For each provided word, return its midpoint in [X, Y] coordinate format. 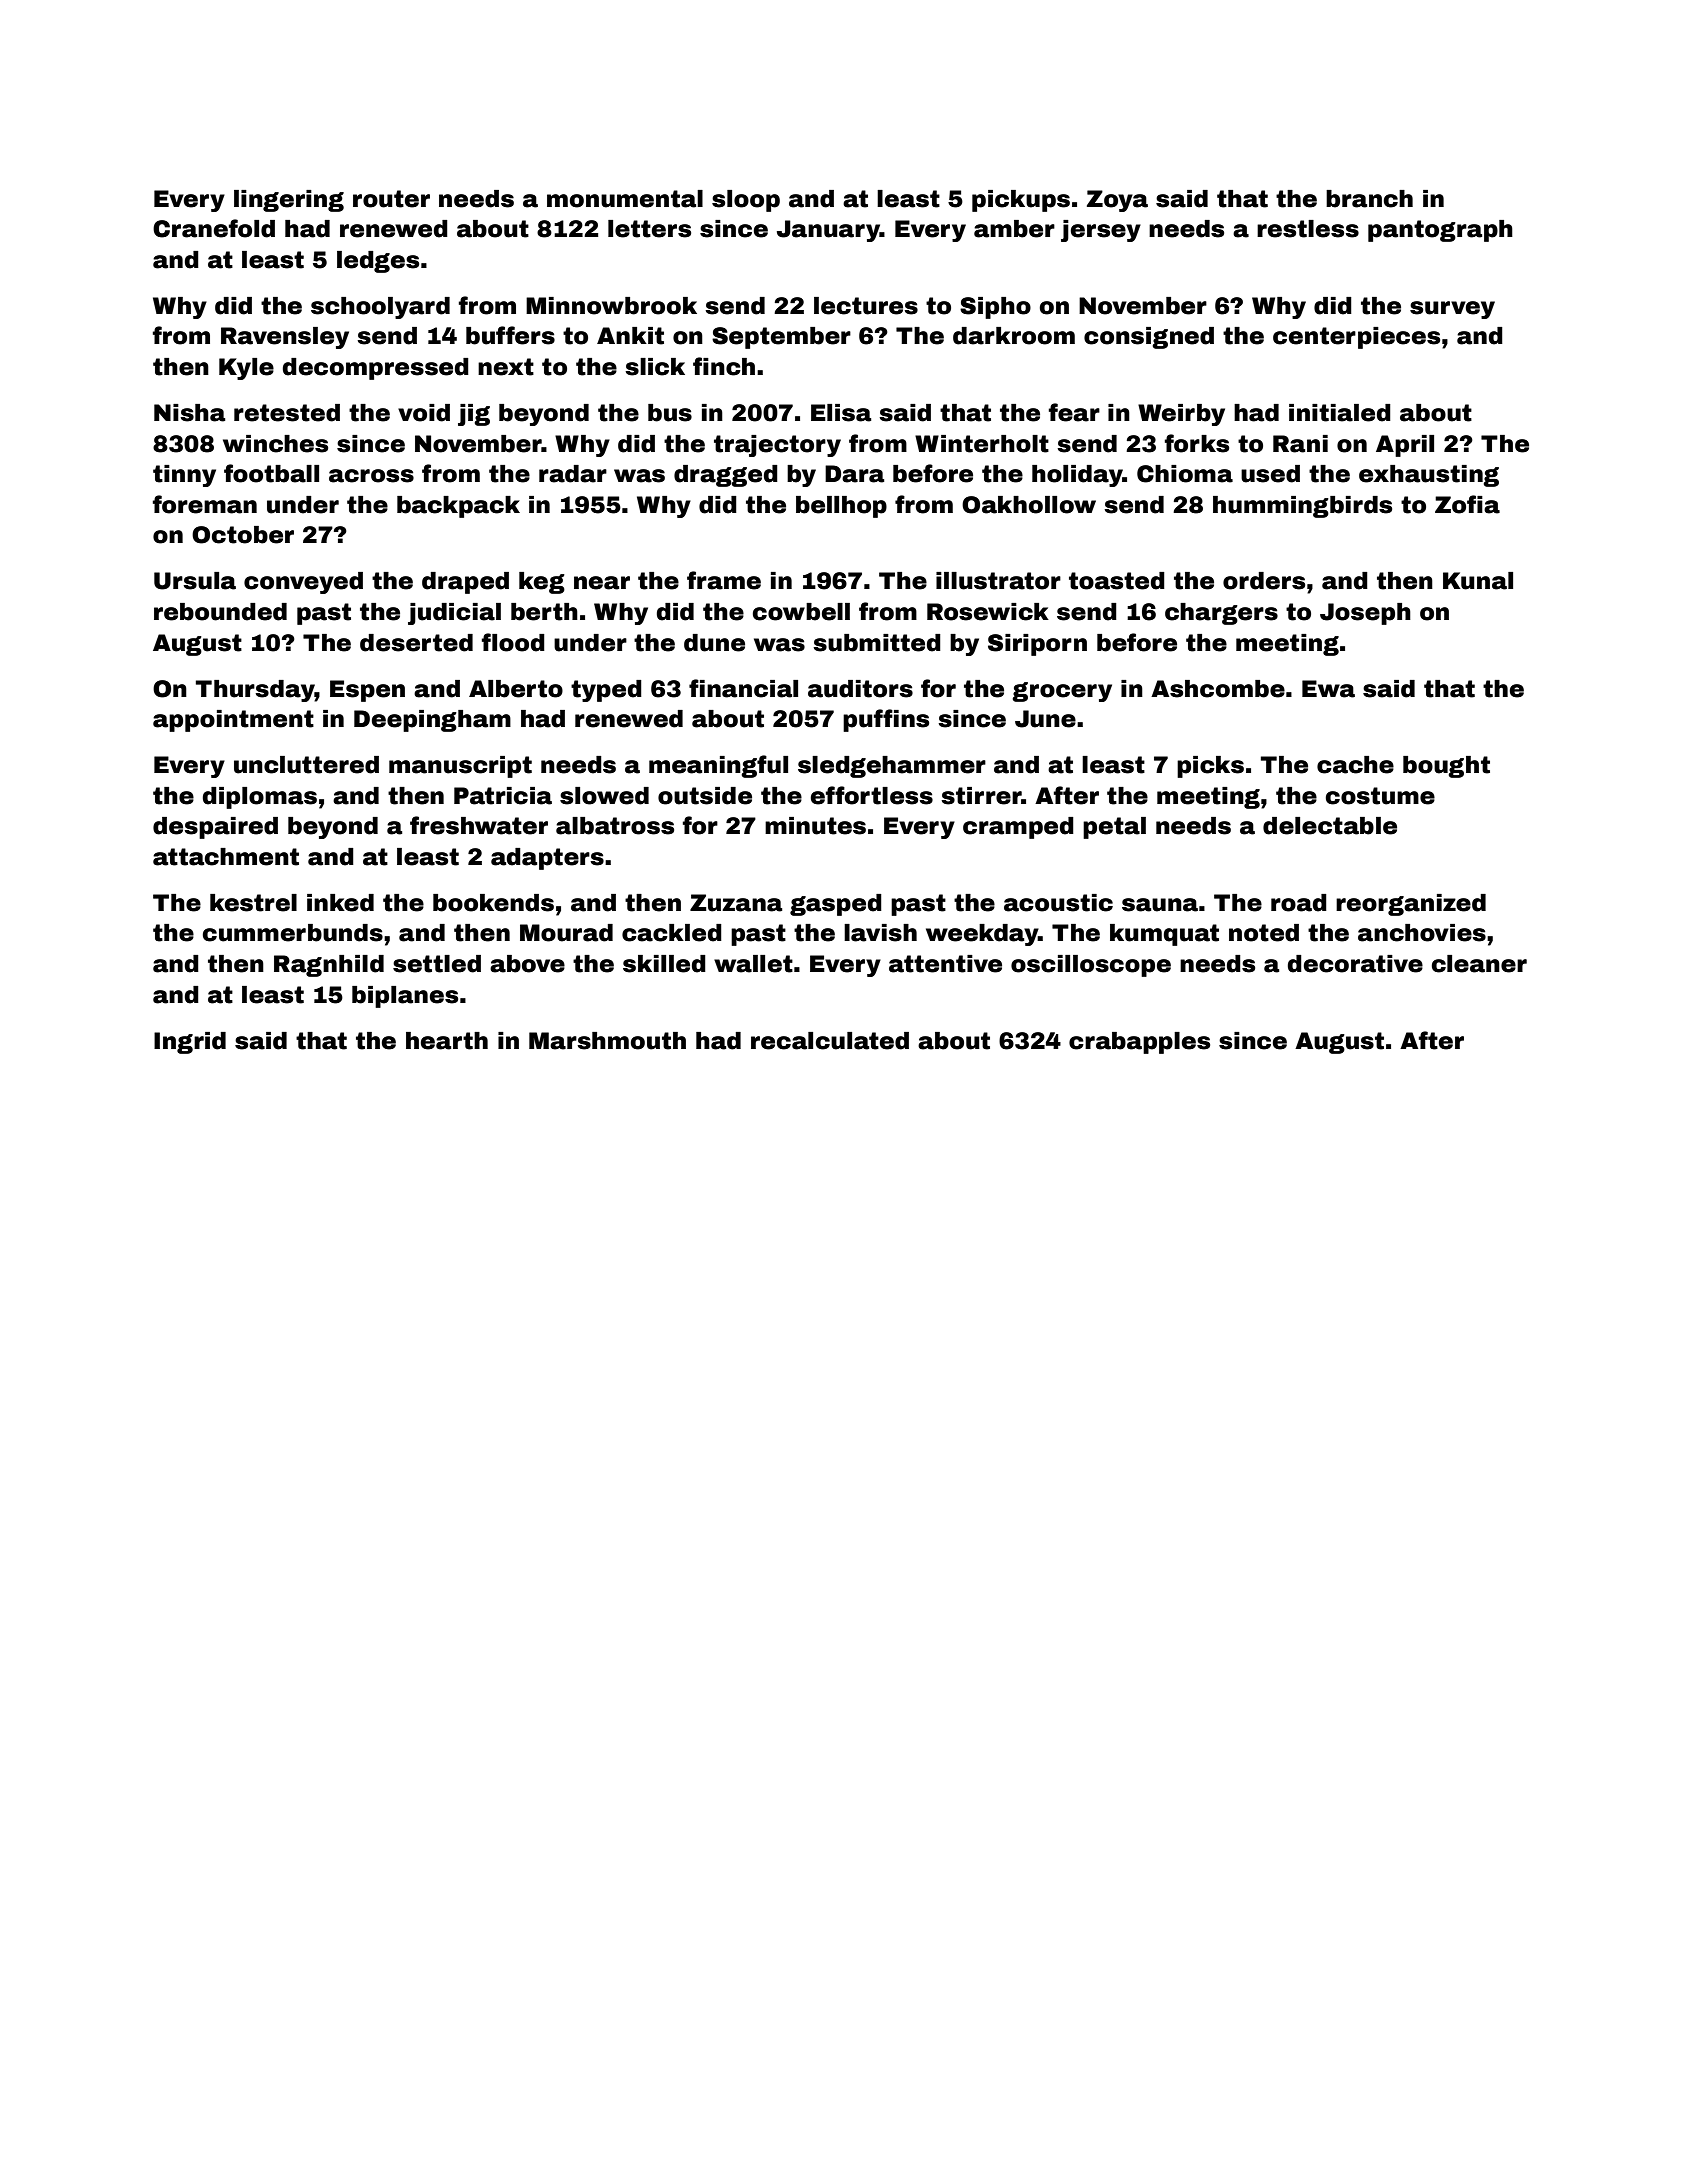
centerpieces [1356, 338]
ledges [378, 262]
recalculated [830, 1041]
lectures [866, 306]
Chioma [1185, 474]
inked [340, 903]
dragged [726, 476]
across [371, 476]
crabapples [1139, 1043]
